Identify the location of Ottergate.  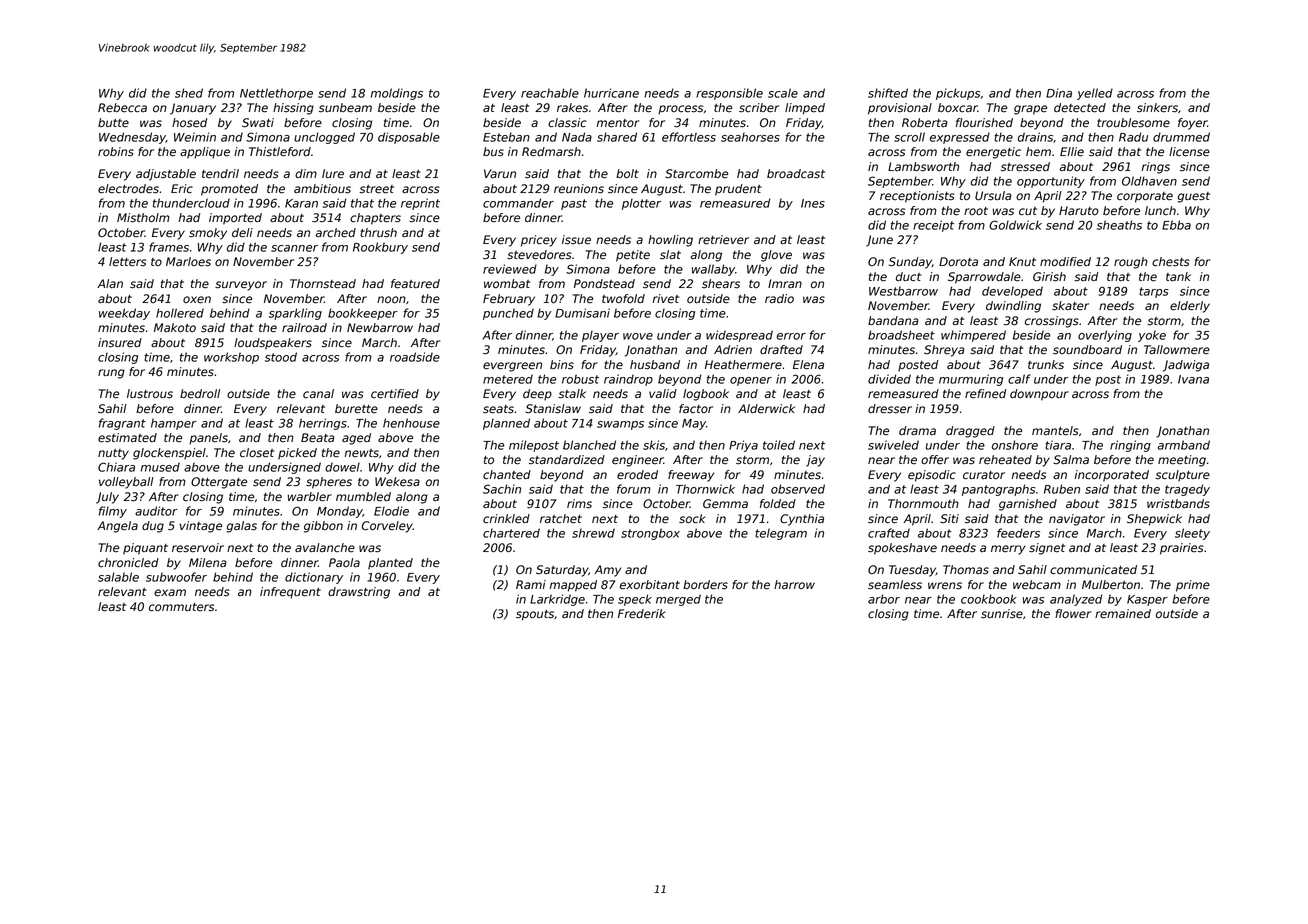
(219, 483).
